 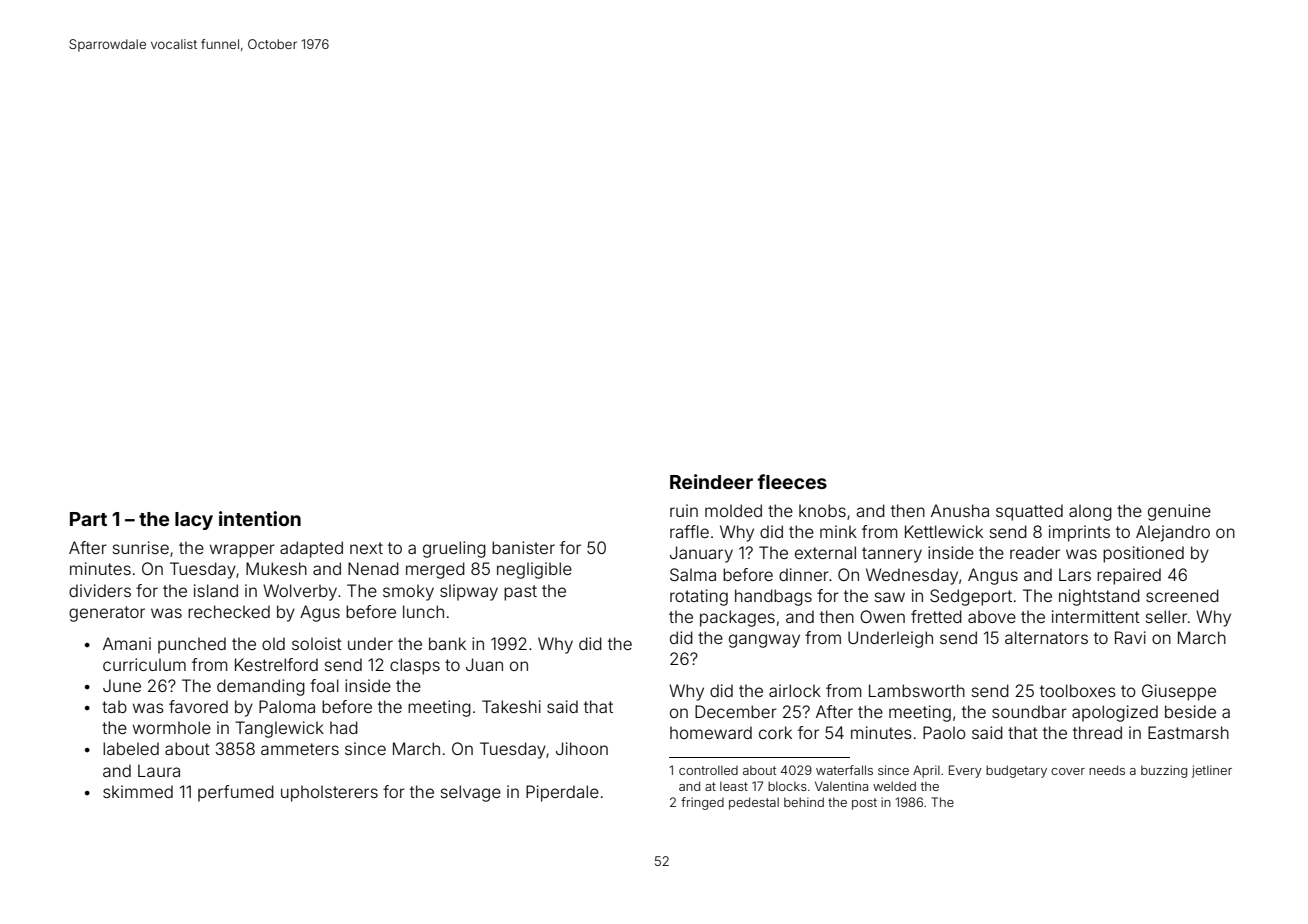 What do you see at coordinates (711, 481) in the screenshot?
I see `Reindeer` at bounding box center [711, 481].
